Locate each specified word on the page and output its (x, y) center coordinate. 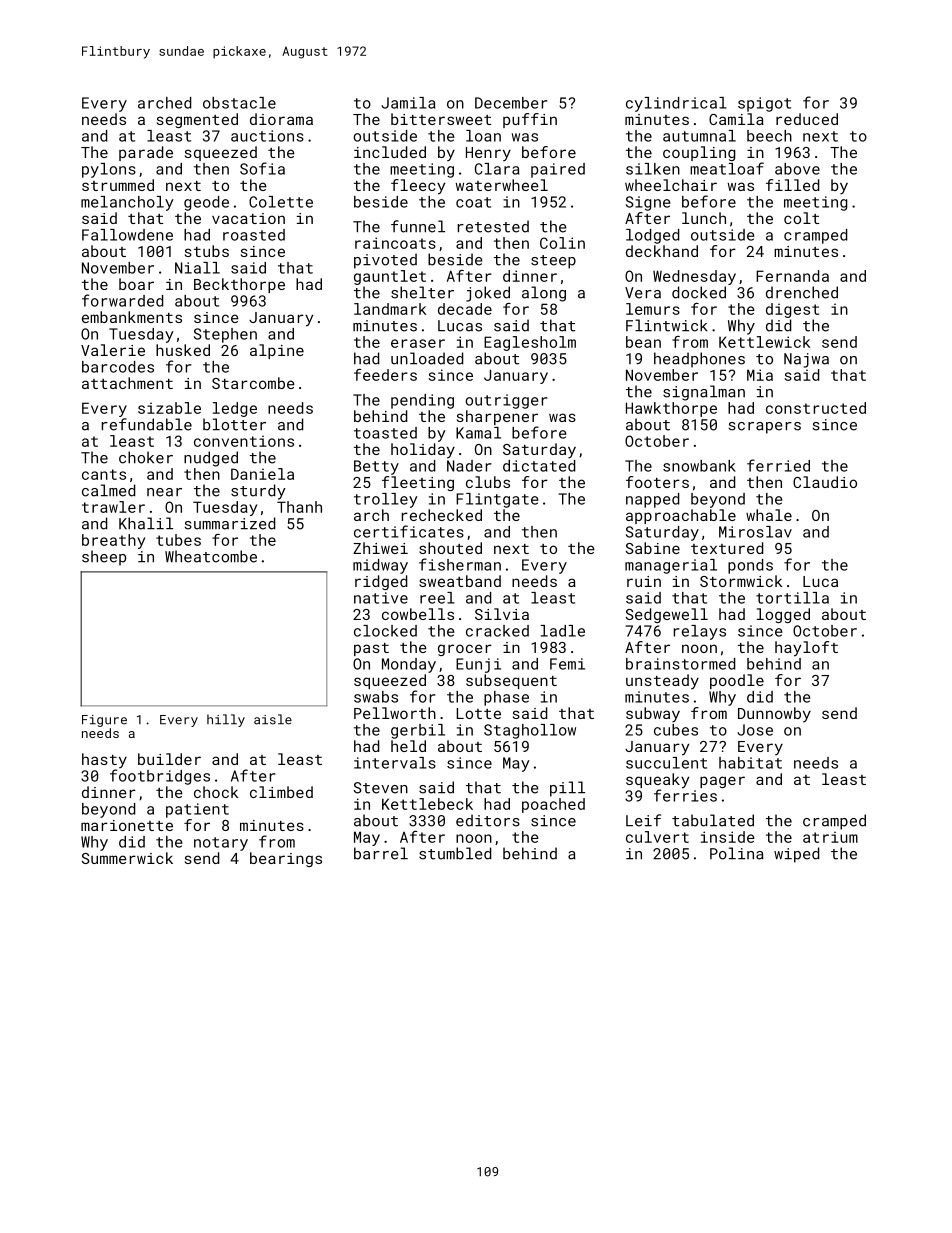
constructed (816, 408)
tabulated (713, 820)
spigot (764, 104)
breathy (113, 541)
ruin (644, 581)
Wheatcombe (211, 556)
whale (769, 515)
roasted (254, 235)
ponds (750, 566)
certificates (409, 531)
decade (465, 309)
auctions (267, 136)
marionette (127, 825)
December (511, 103)
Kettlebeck (427, 804)
